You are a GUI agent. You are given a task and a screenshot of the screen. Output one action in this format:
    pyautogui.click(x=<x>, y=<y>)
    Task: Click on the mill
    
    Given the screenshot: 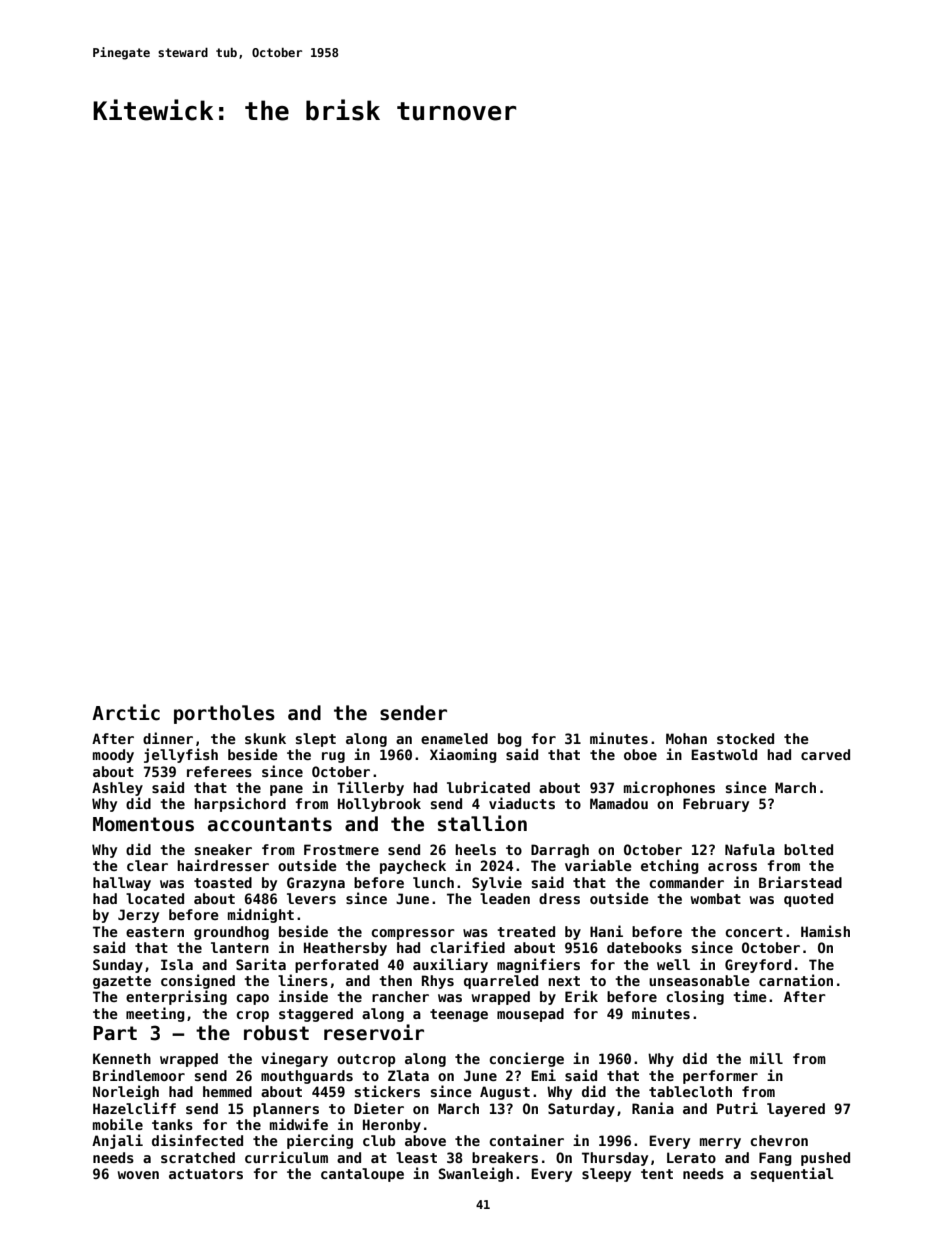 What is the action you would take?
    pyautogui.click(x=766, y=1058)
